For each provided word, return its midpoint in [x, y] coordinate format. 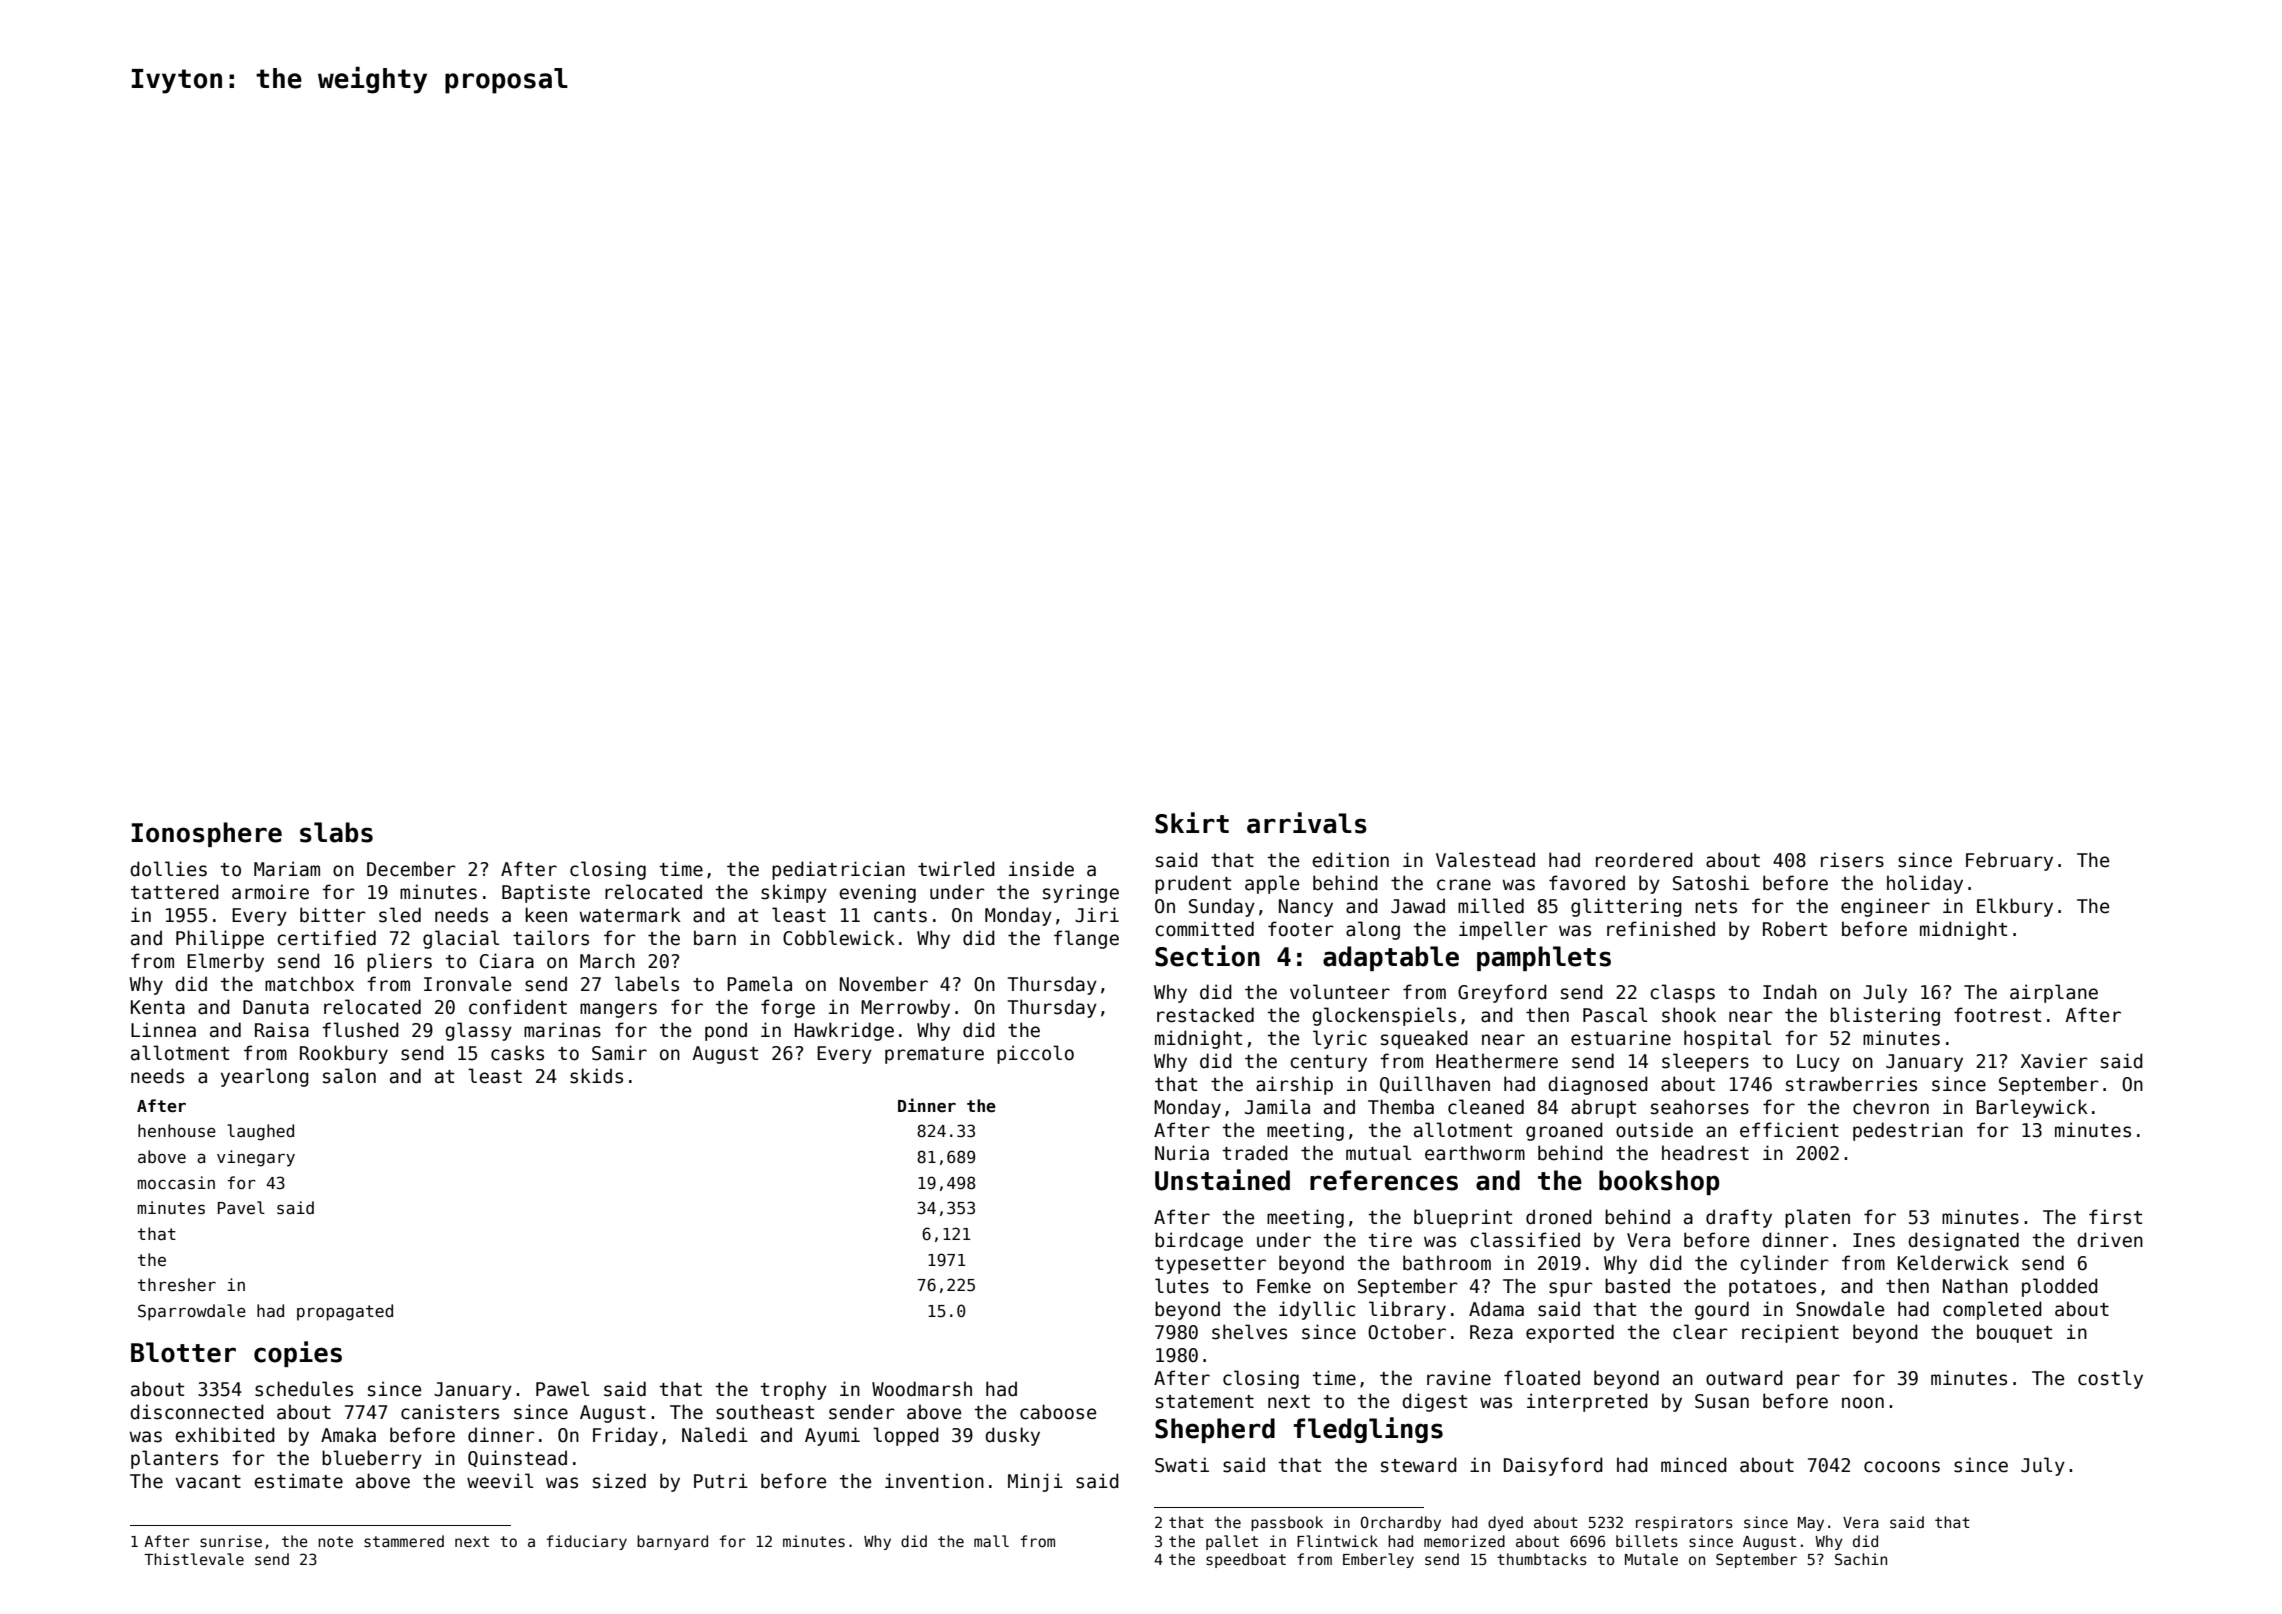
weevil [500, 1481]
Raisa [282, 1030]
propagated [345, 1312]
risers [1852, 860]
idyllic [1317, 1310]
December [411, 869]
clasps [1682, 993]
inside [1041, 869]
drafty [1739, 1218]
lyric [1340, 1039]
